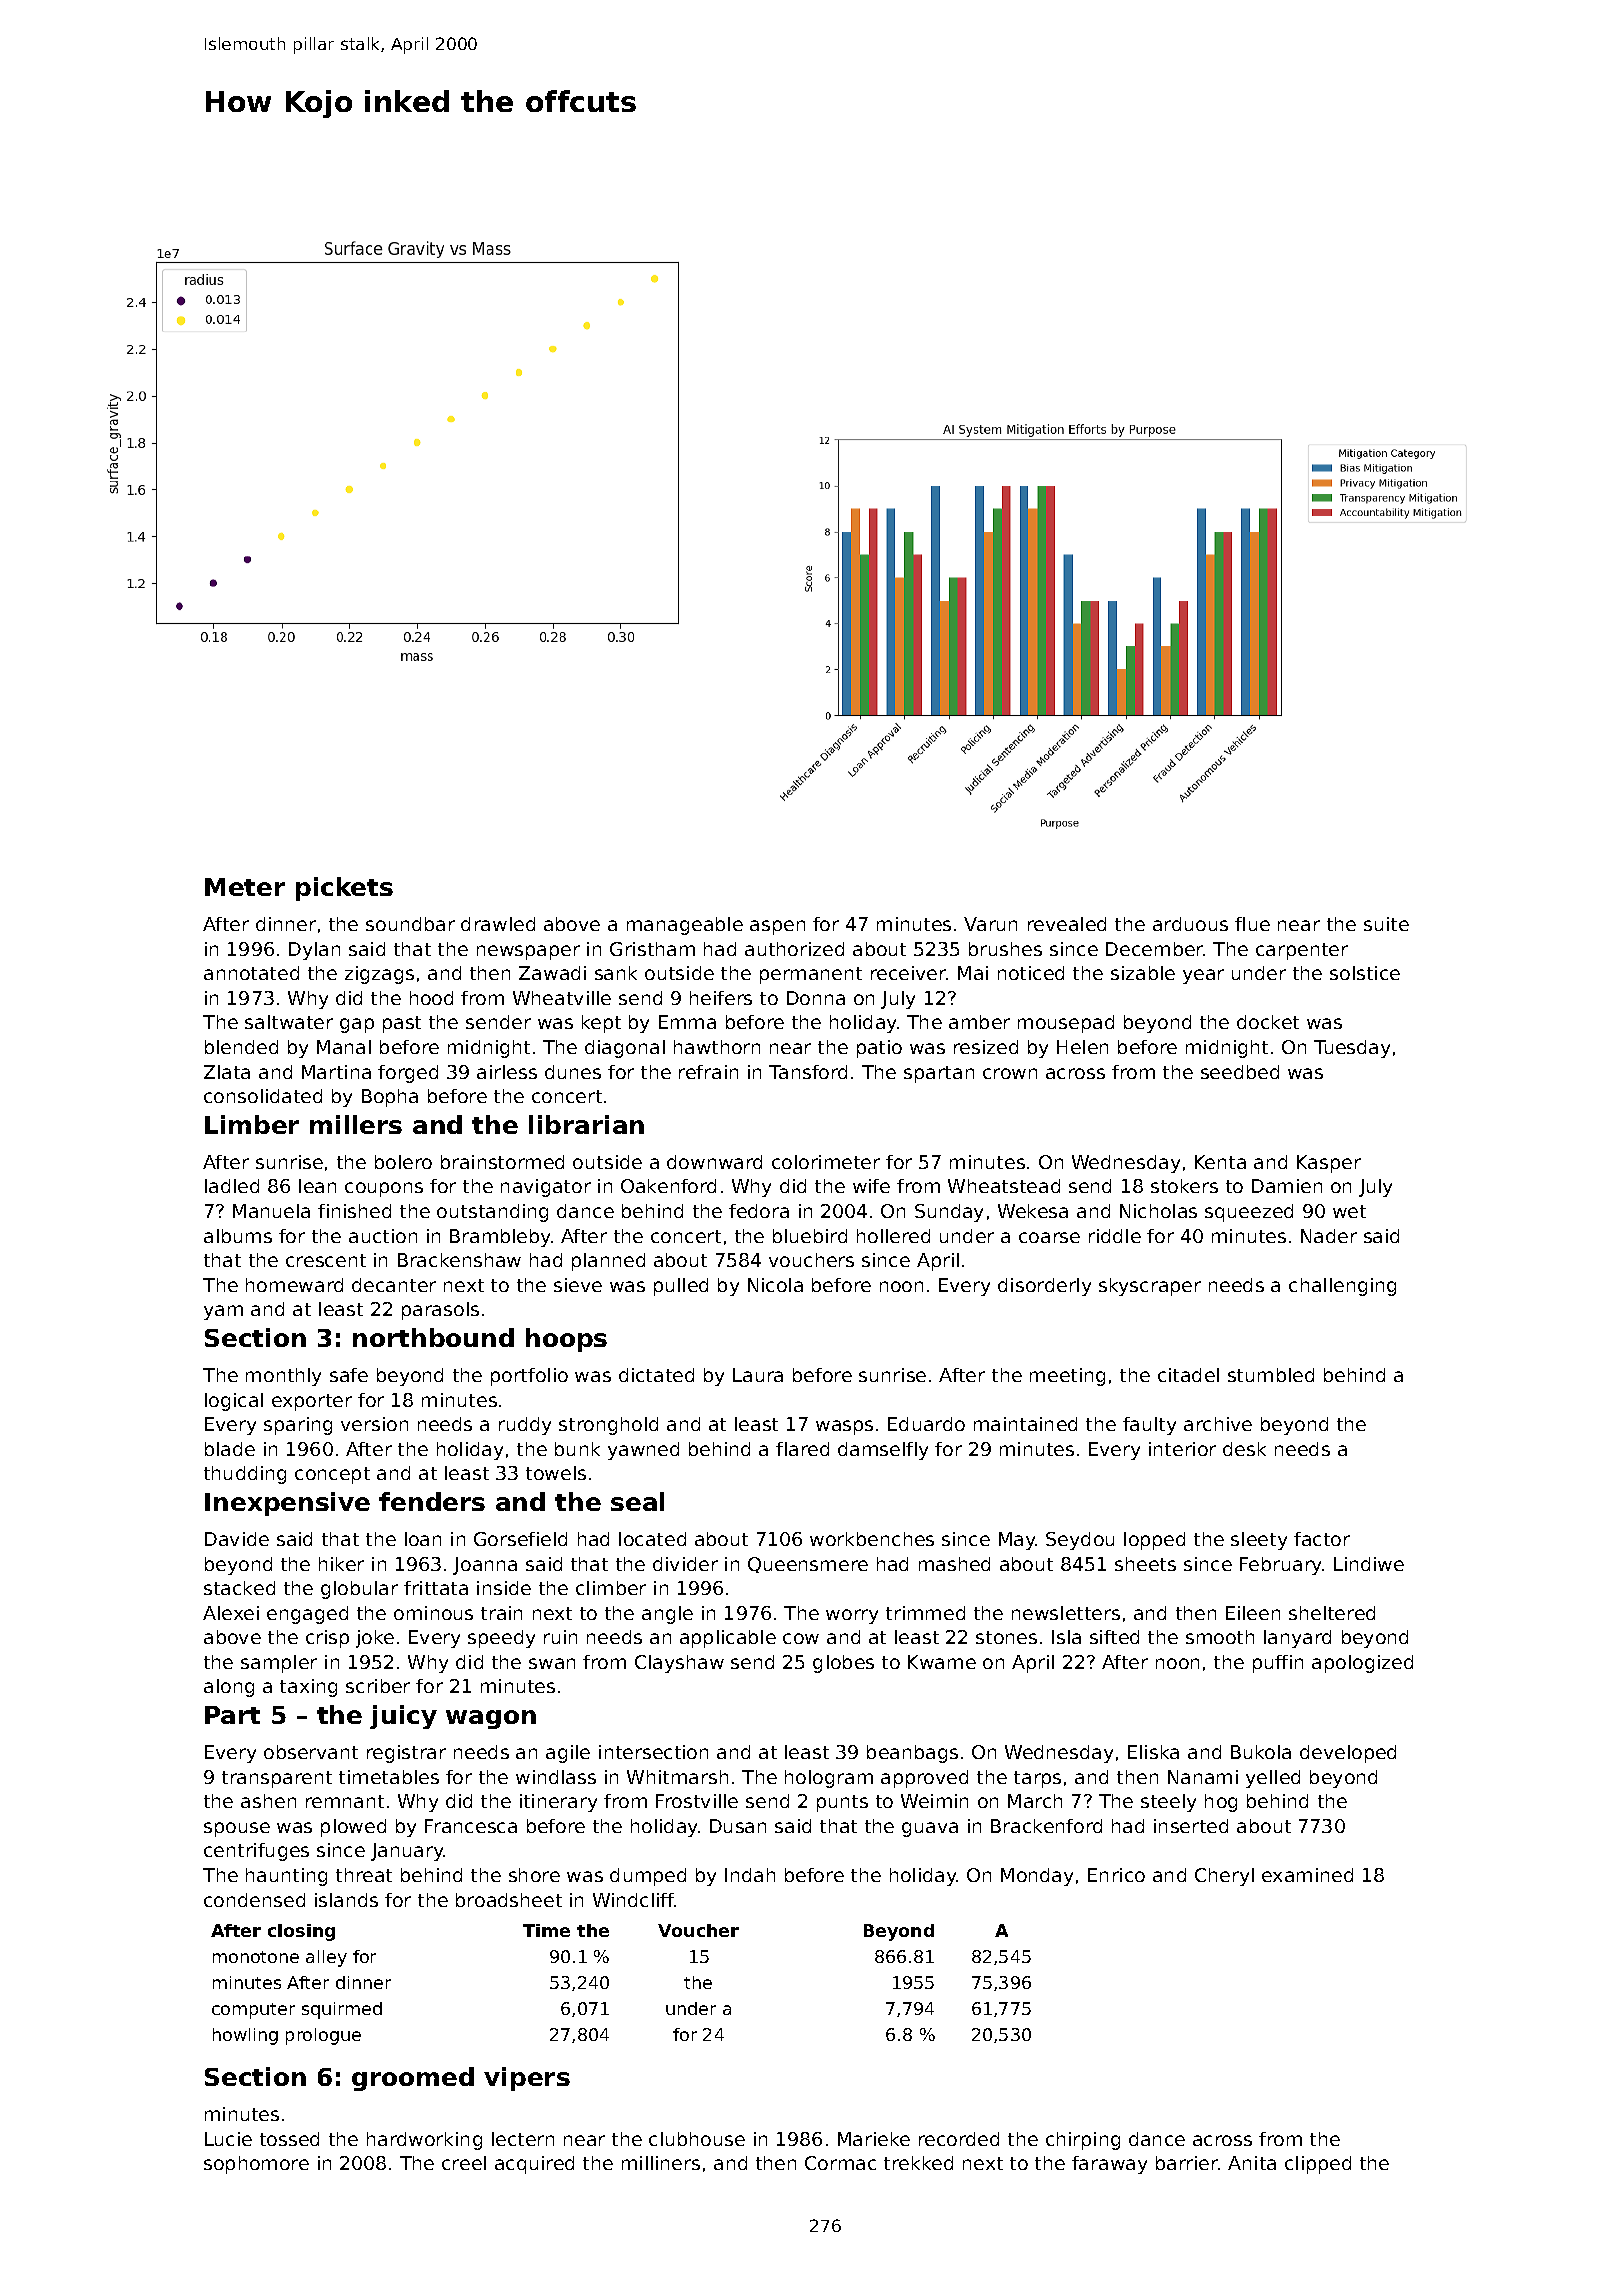 The image size is (1620, 2292). What do you see at coordinates (314, 951) in the screenshot?
I see `Dylan` at bounding box center [314, 951].
